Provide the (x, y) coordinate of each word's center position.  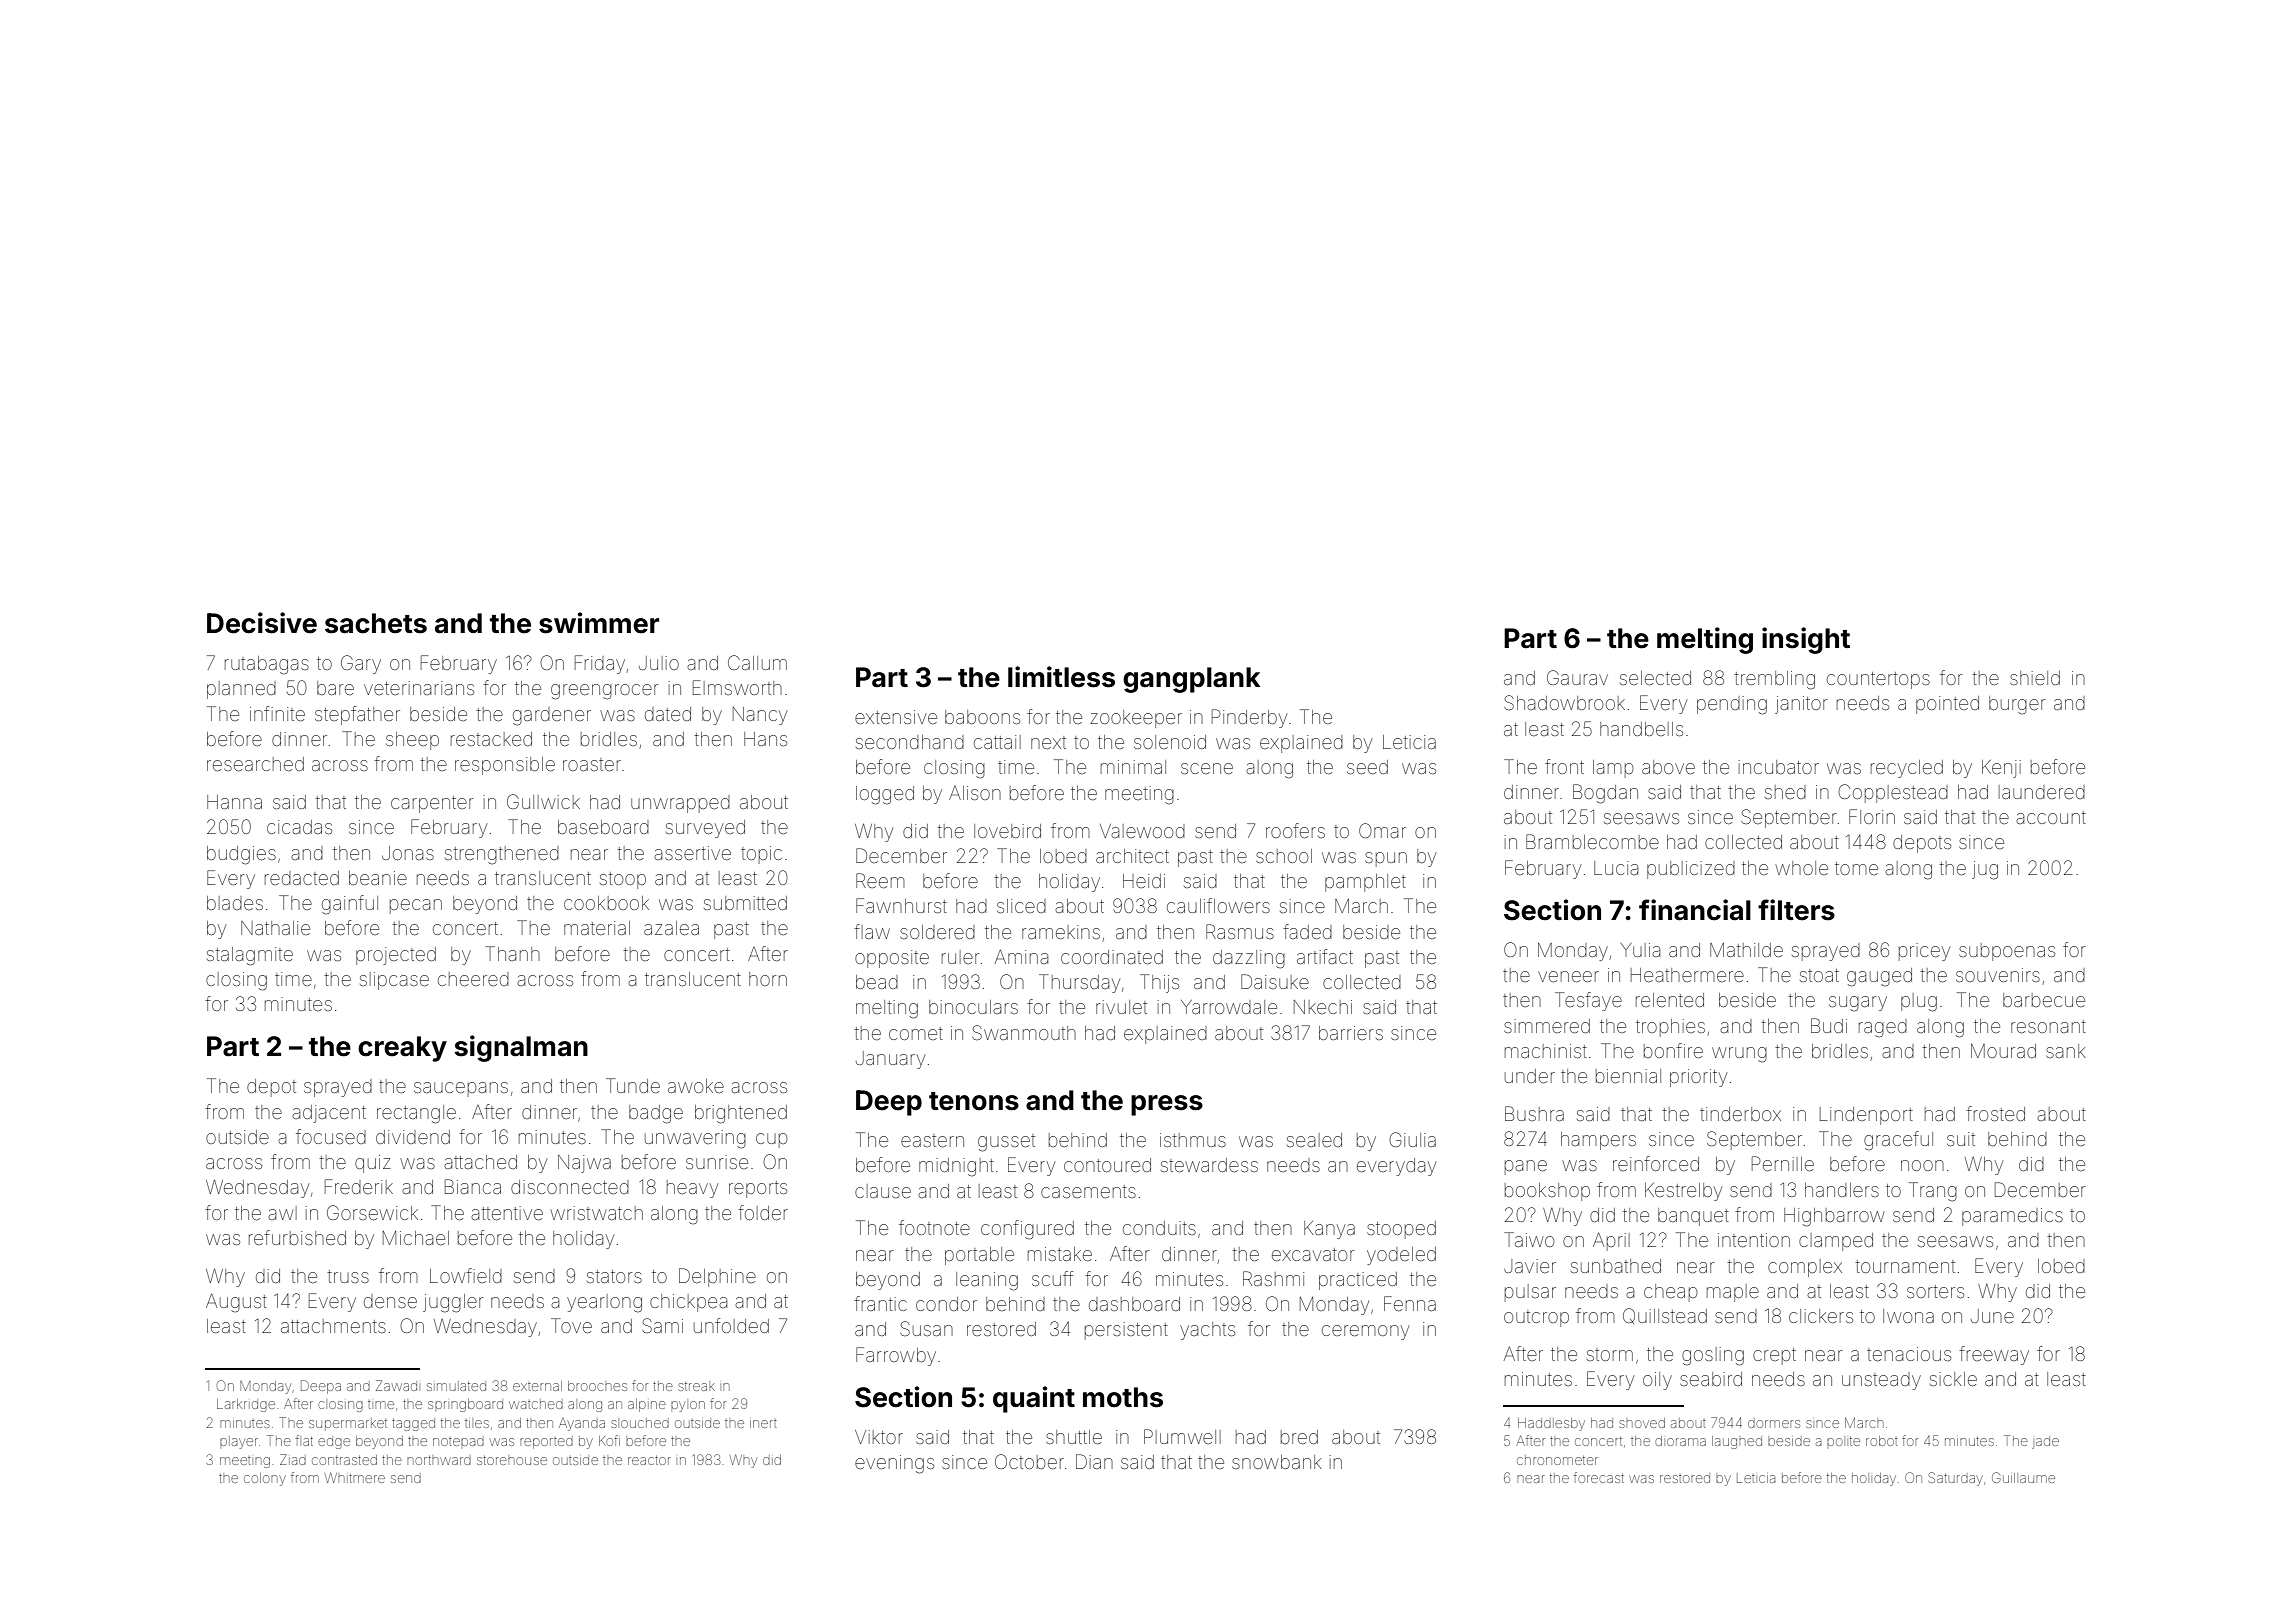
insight (1806, 640)
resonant (2048, 1026)
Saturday (1955, 1479)
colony (265, 1479)
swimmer (599, 623)
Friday (600, 664)
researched (255, 764)
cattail (997, 742)
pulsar (1530, 1293)
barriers (1351, 1033)
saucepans (461, 1089)
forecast (1599, 1477)
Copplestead (1893, 793)
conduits (1159, 1228)
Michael (416, 1238)
